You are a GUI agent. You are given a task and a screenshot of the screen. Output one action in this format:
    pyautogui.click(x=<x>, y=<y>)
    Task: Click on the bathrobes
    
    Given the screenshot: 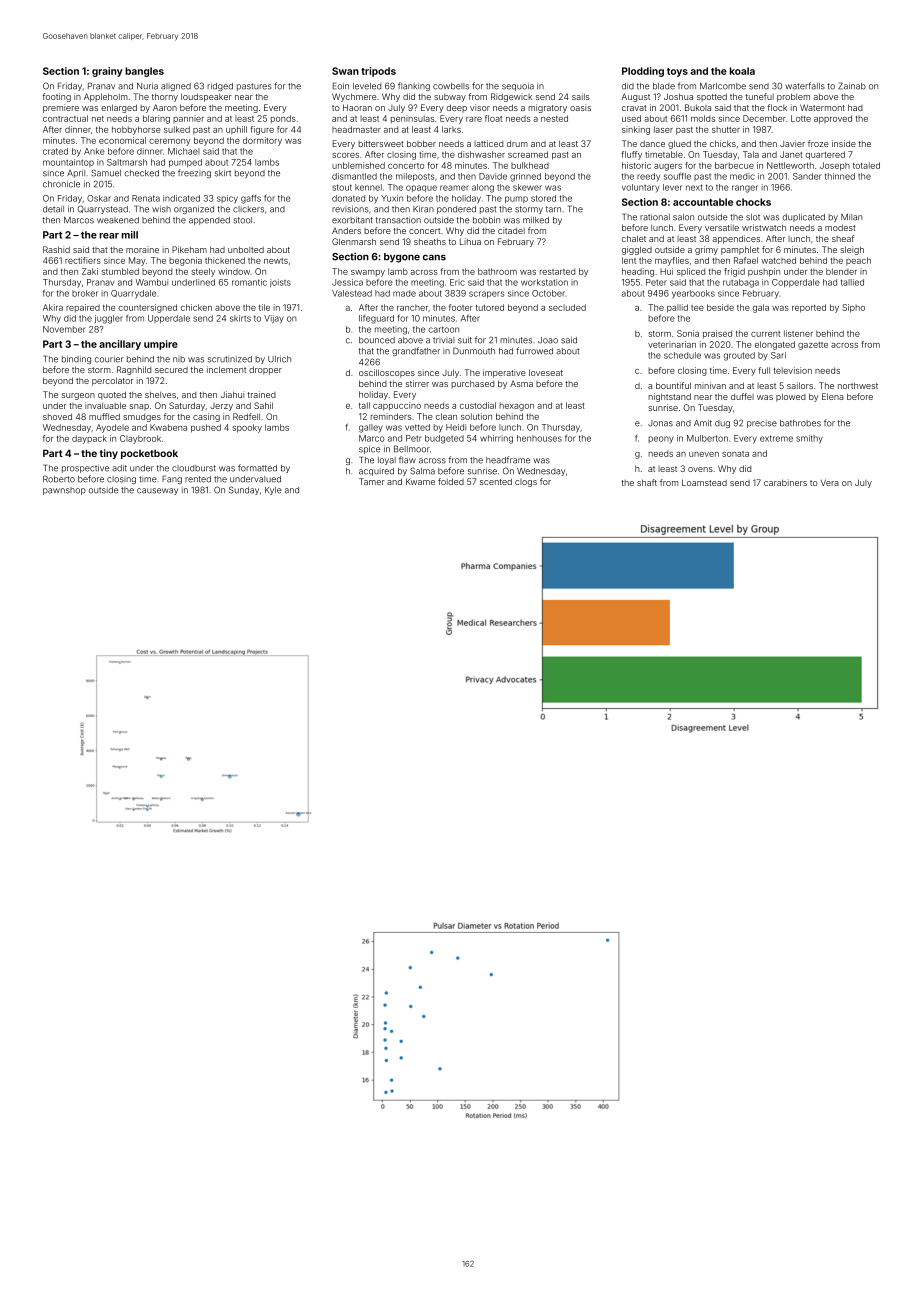 What is the action you would take?
    pyautogui.click(x=800, y=423)
